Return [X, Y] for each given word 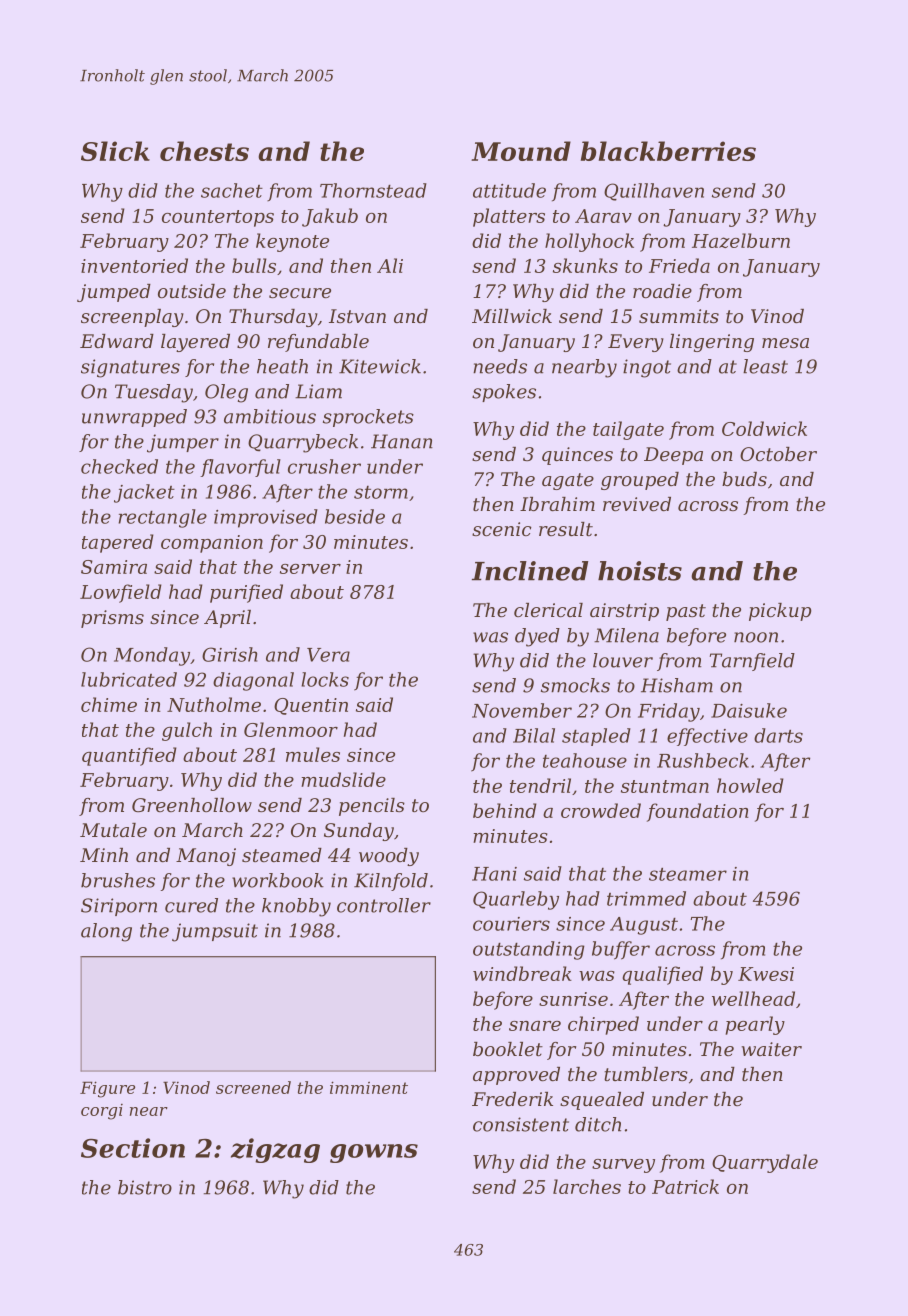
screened [253, 1087]
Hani [494, 874]
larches [587, 1186]
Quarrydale [765, 1163]
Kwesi [766, 974]
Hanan [402, 441]
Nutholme [214, 704]
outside [192, 291]
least [765, 366]
